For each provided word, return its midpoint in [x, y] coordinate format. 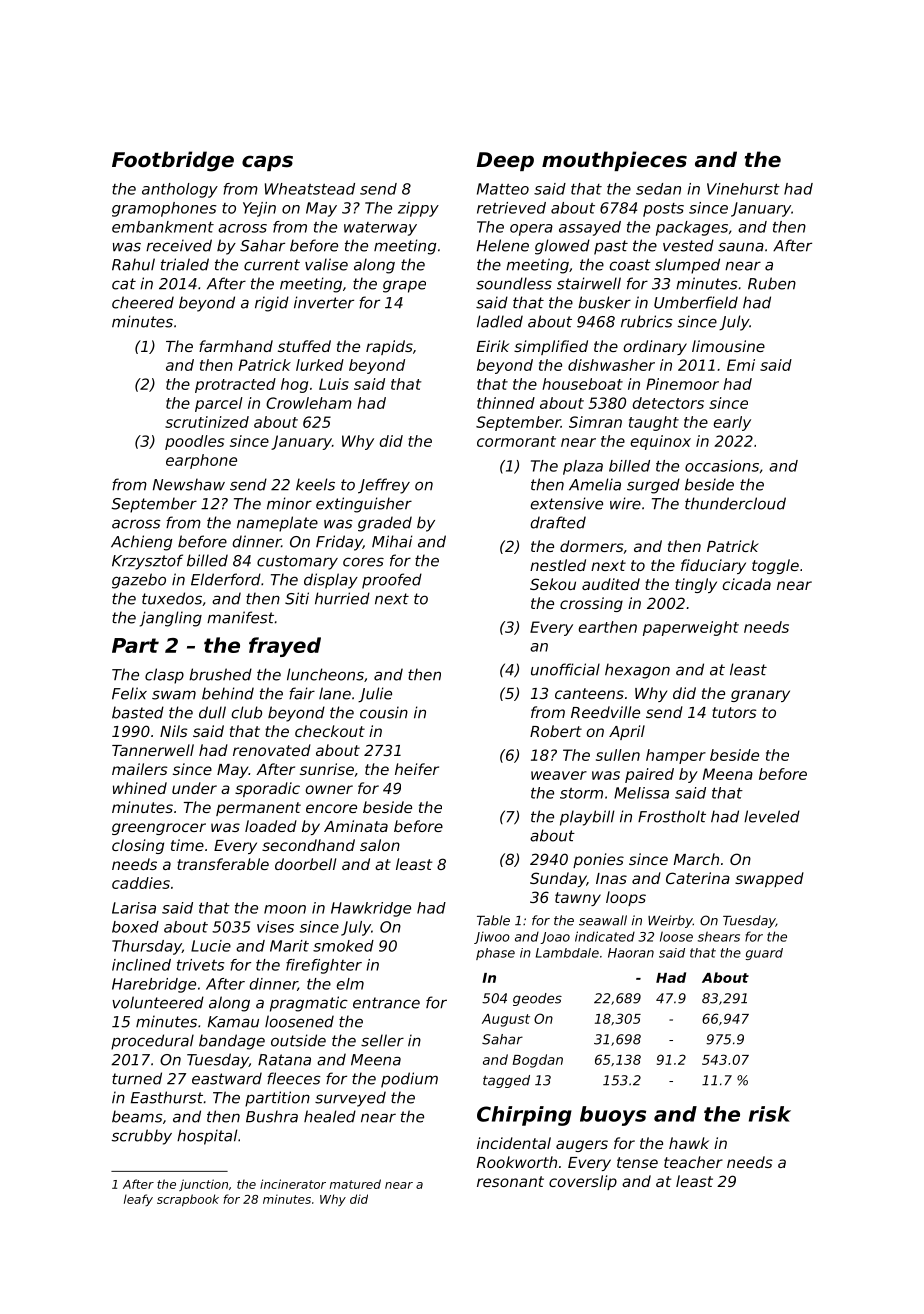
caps [267, 163]
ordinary [655, 347]
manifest [240, 617]
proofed [392, 581]
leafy [138, 1200]
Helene [503, 245]
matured [355, 1184]
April [627, 732]
